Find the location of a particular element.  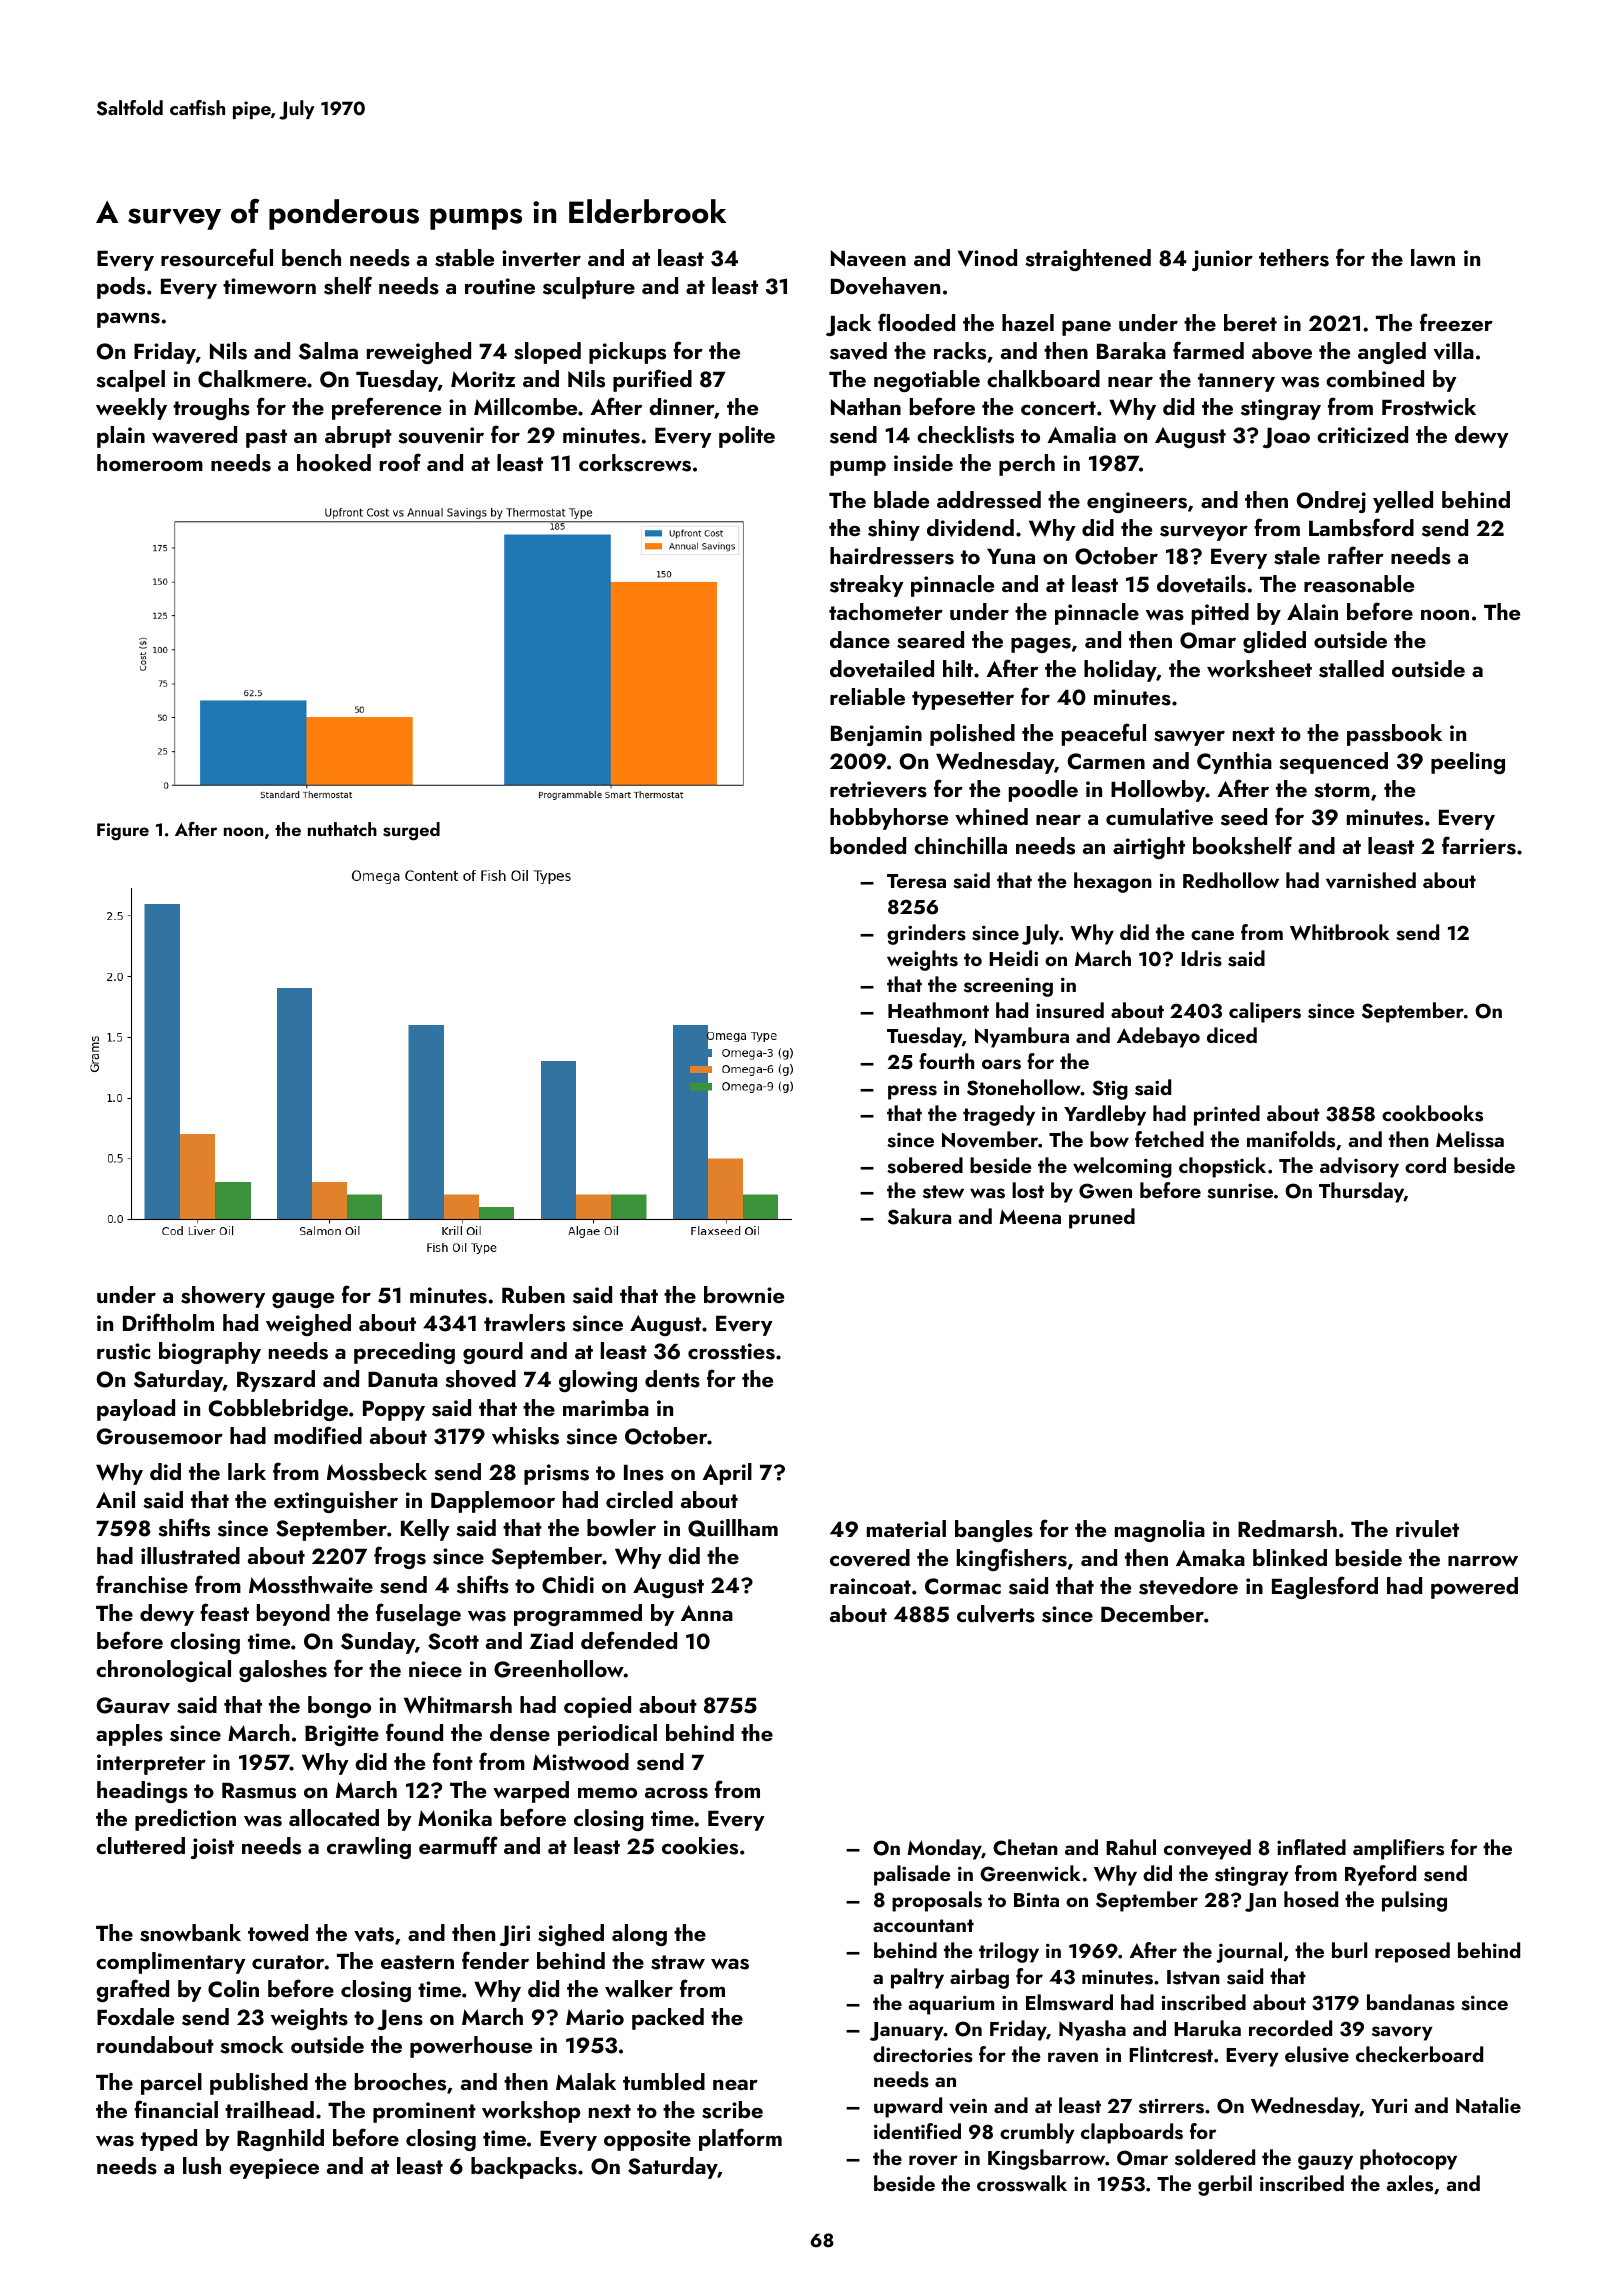

hooked is located at coordinates (334, 462).
